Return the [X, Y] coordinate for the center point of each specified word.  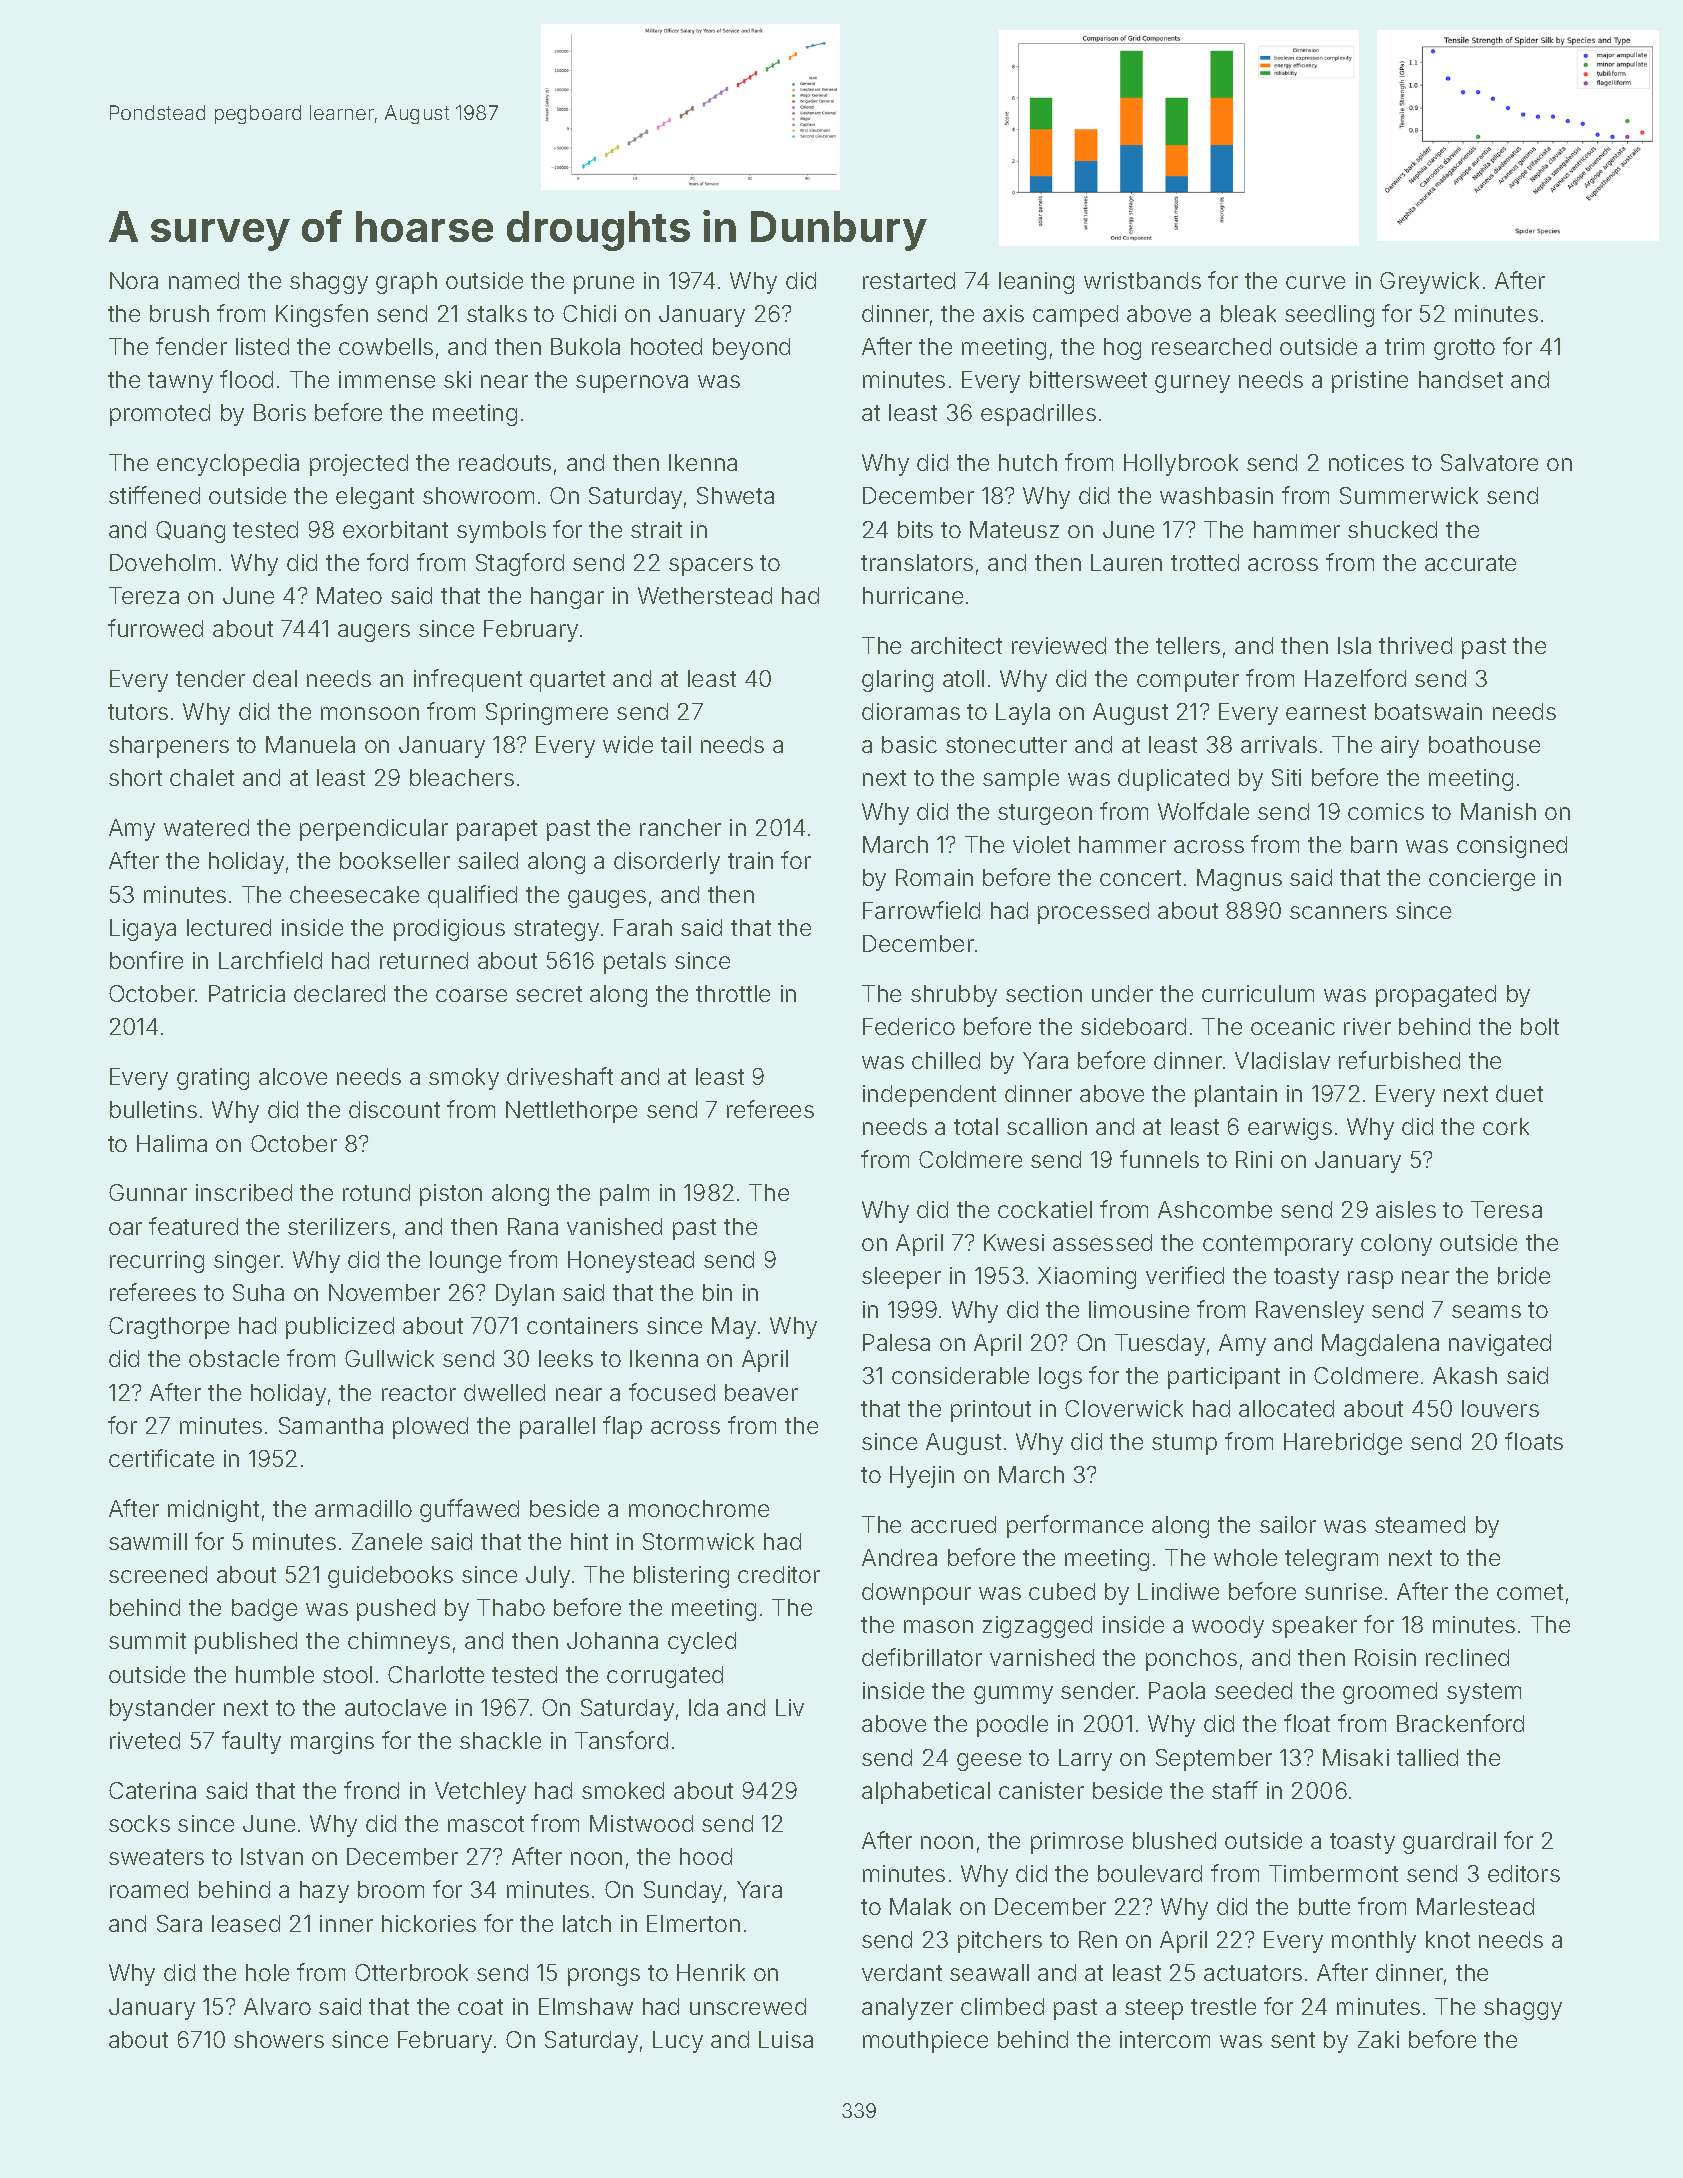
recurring [157, 1262]
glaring [897, 681]
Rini [1254, 1159]
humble [275, 1674]
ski [457, 379]
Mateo [349, 595]
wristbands [1142, 280]
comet [1530, 1592]
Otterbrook [411, 1972]
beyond [751, 349]
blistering [681, 1577]
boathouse [1484, 744]
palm [624, 1195]
